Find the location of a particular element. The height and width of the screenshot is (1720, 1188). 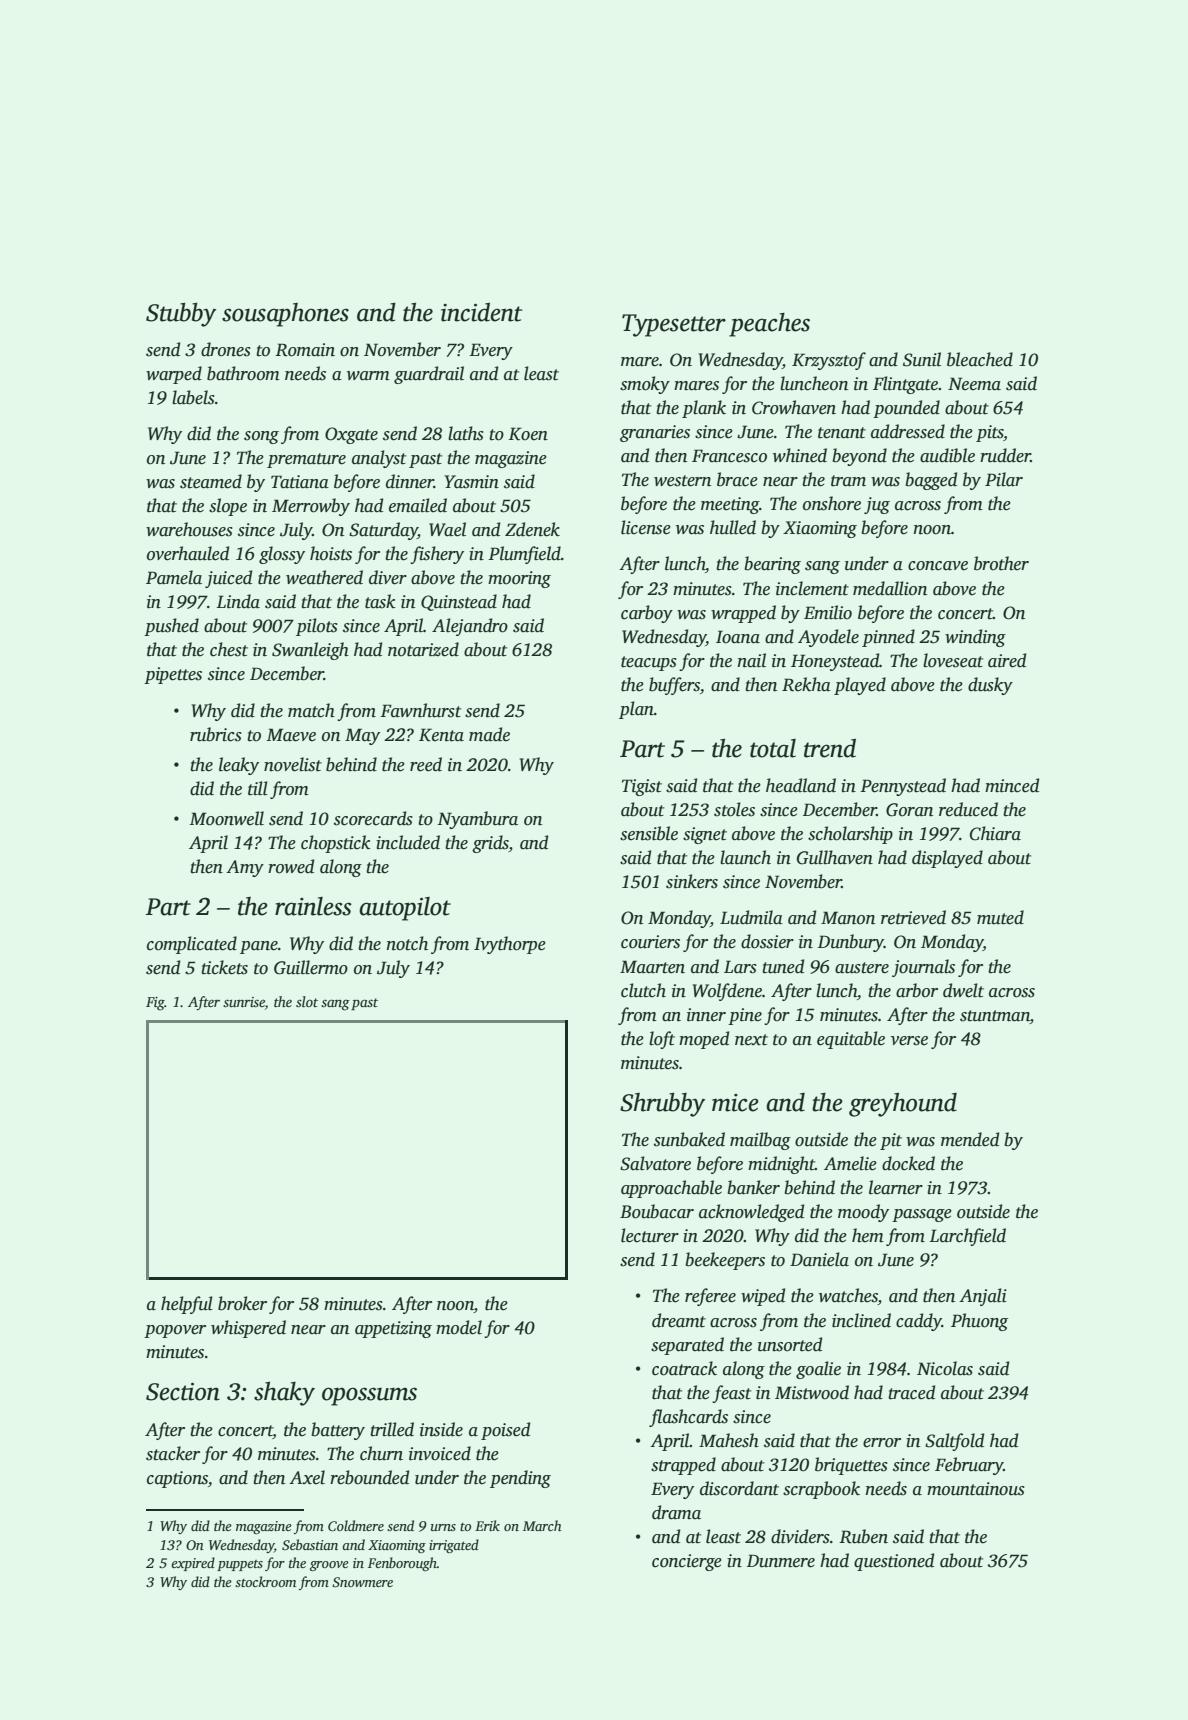

Section is located at coordinates (183, 1392).
